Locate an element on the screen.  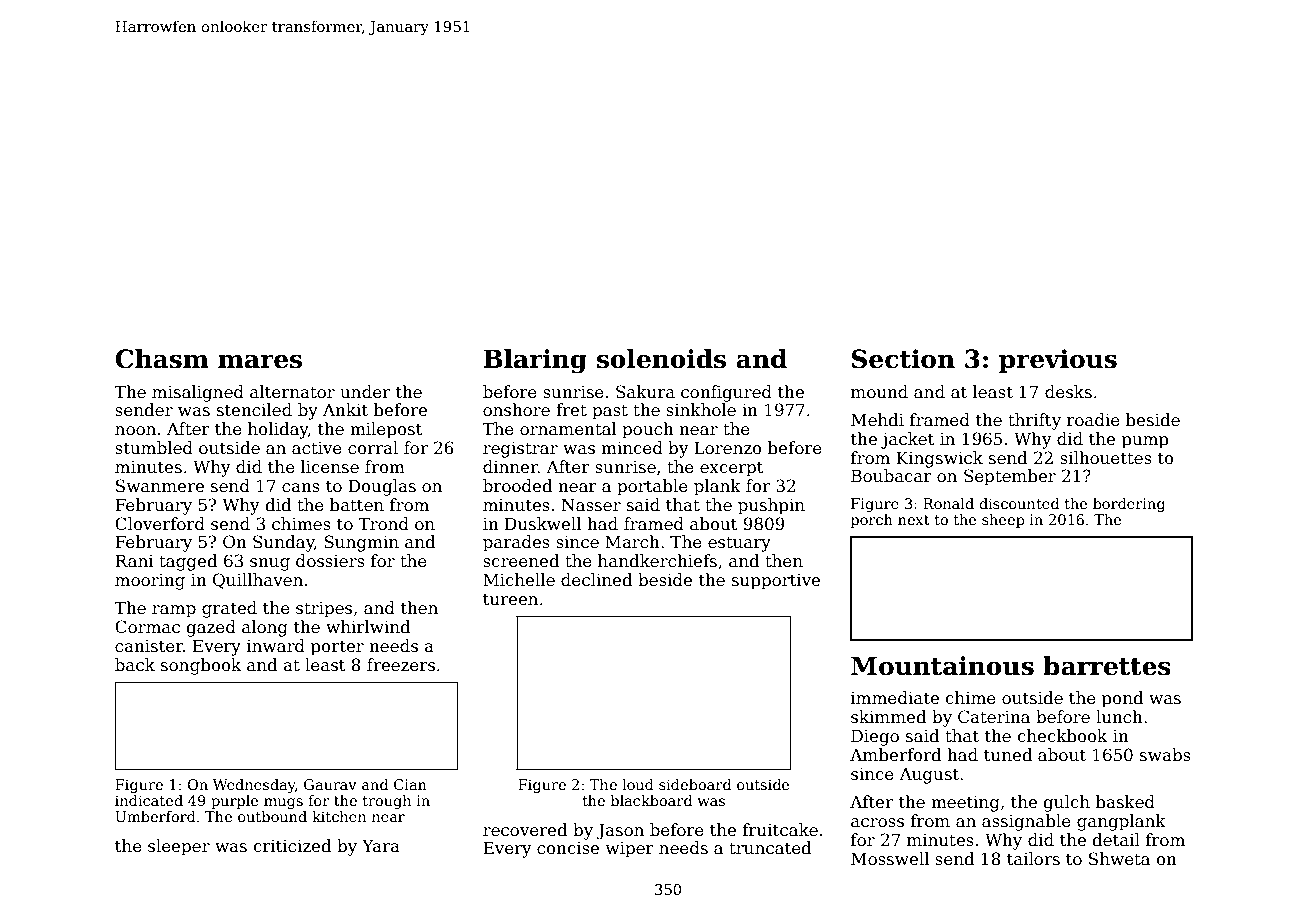
Chasm is located at coordinates (162, 359).
